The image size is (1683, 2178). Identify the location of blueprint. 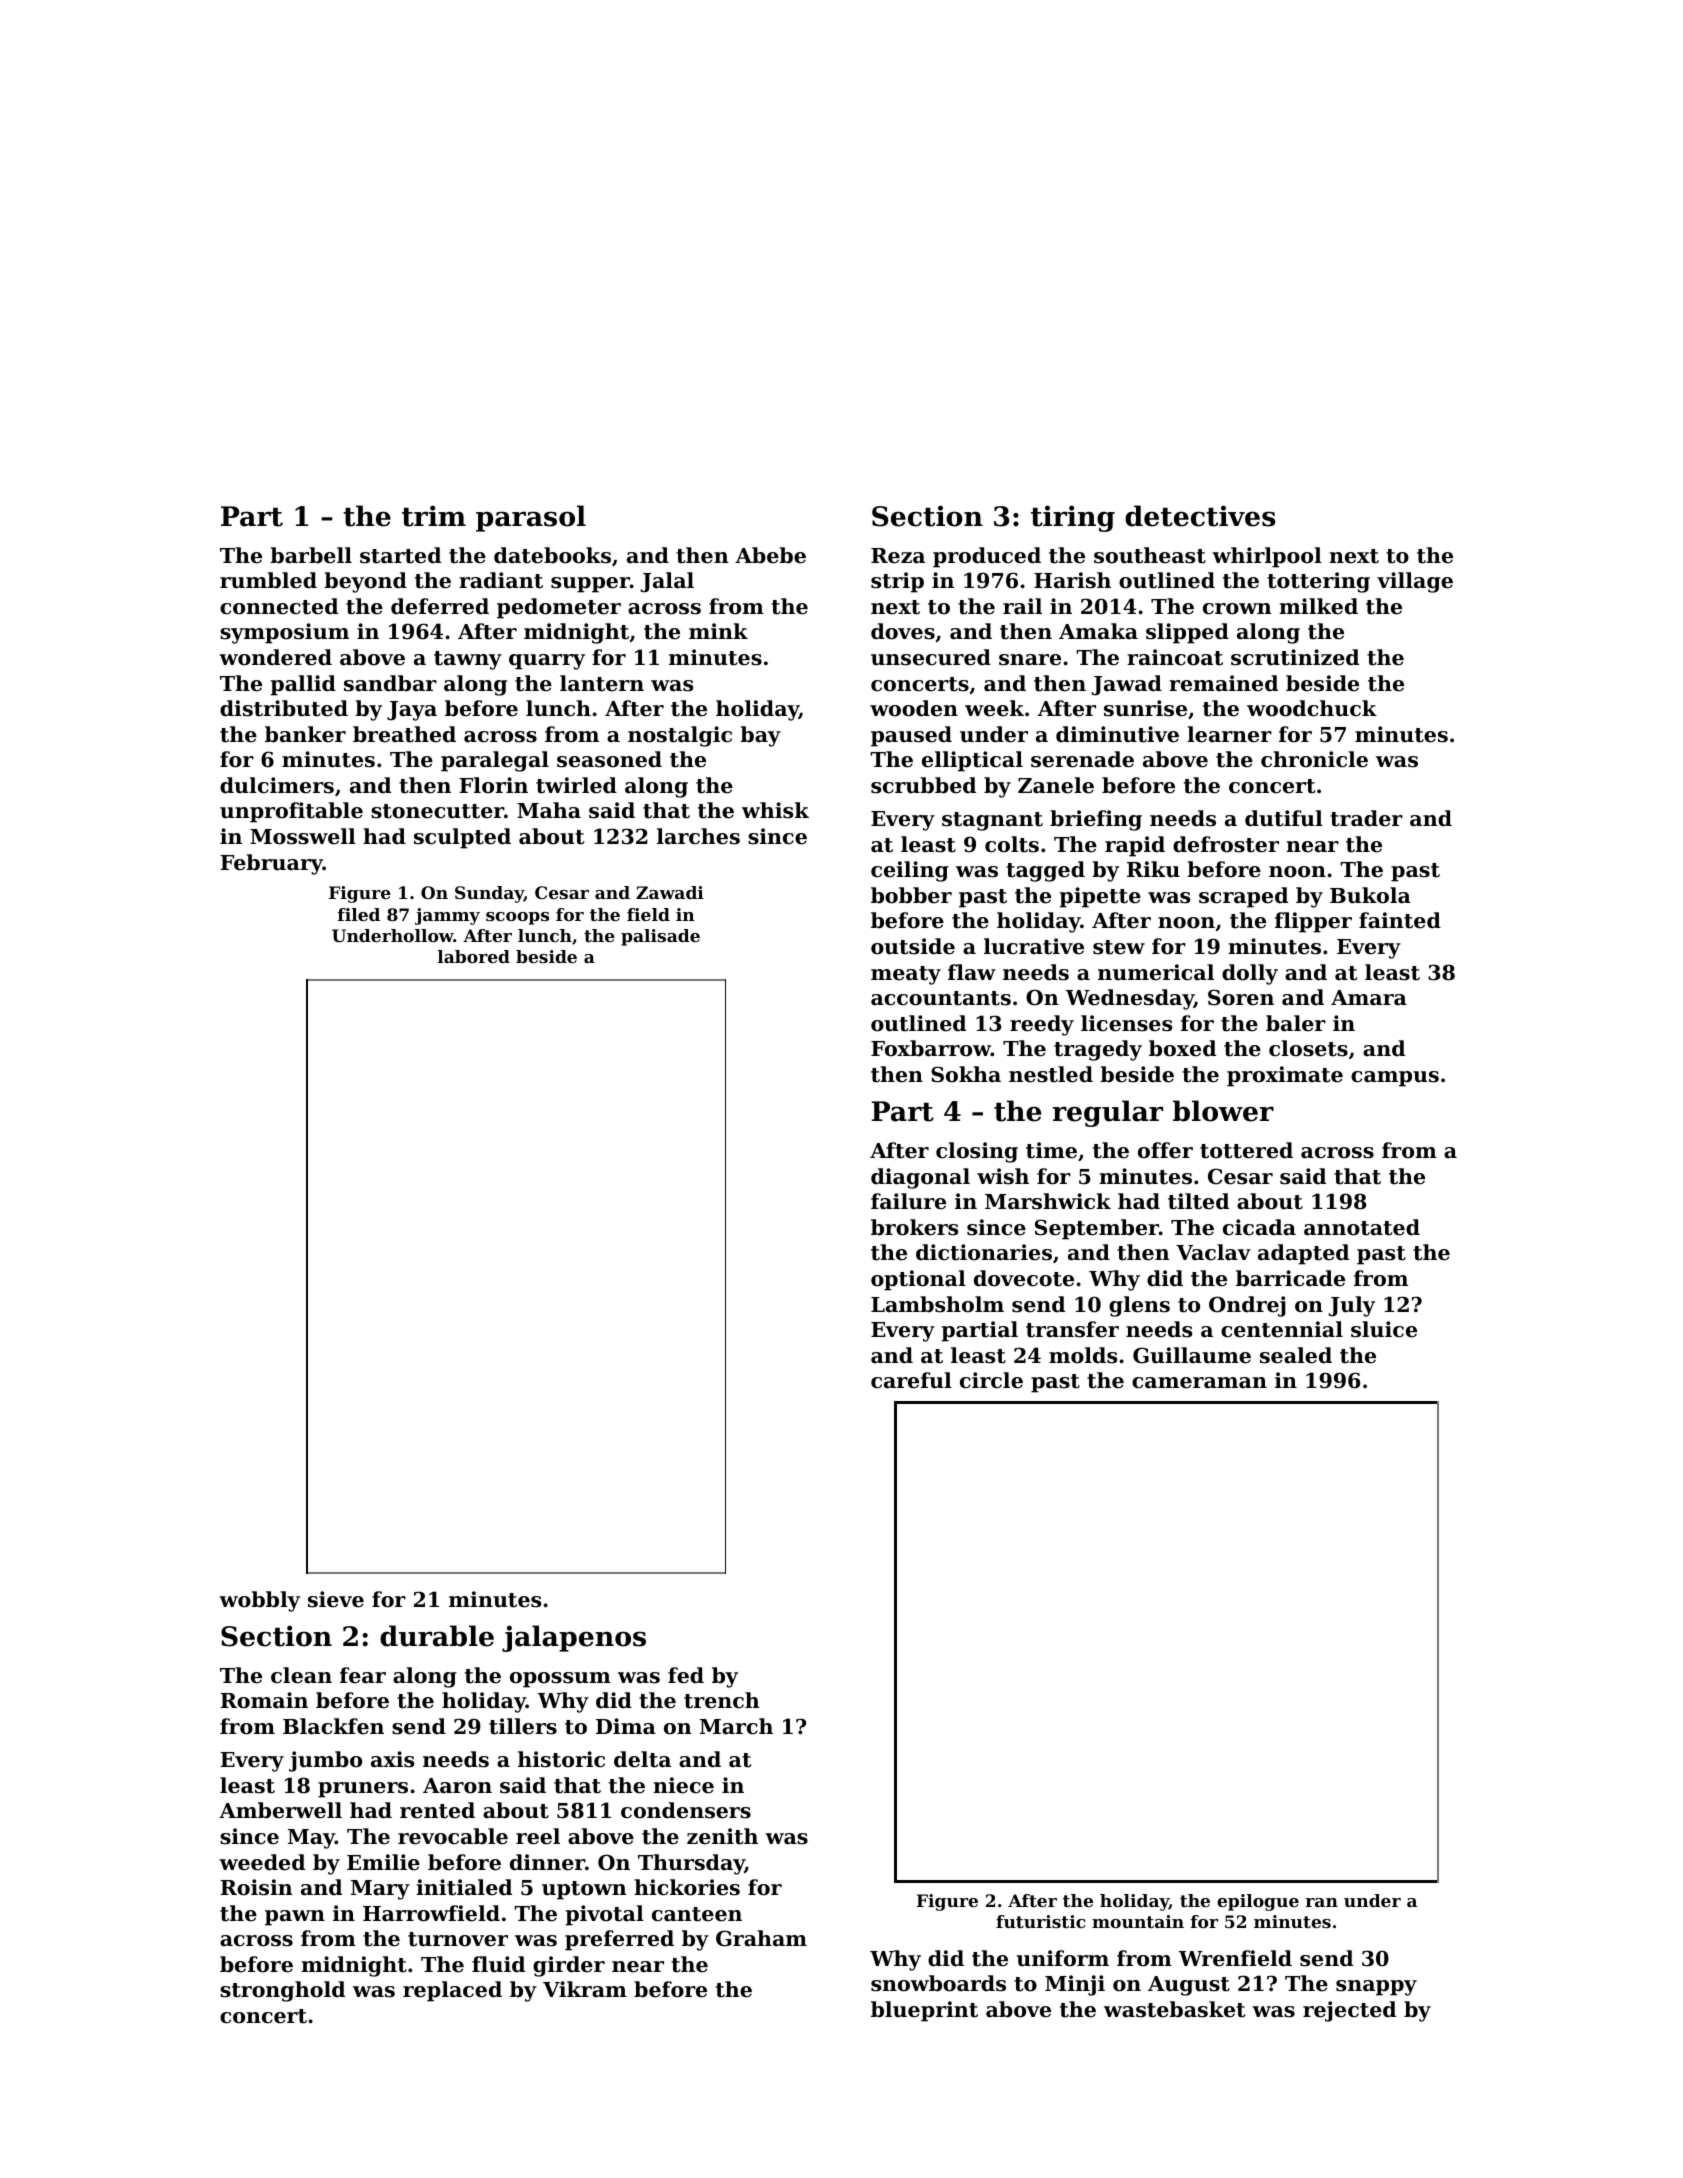
(924, 2011).
